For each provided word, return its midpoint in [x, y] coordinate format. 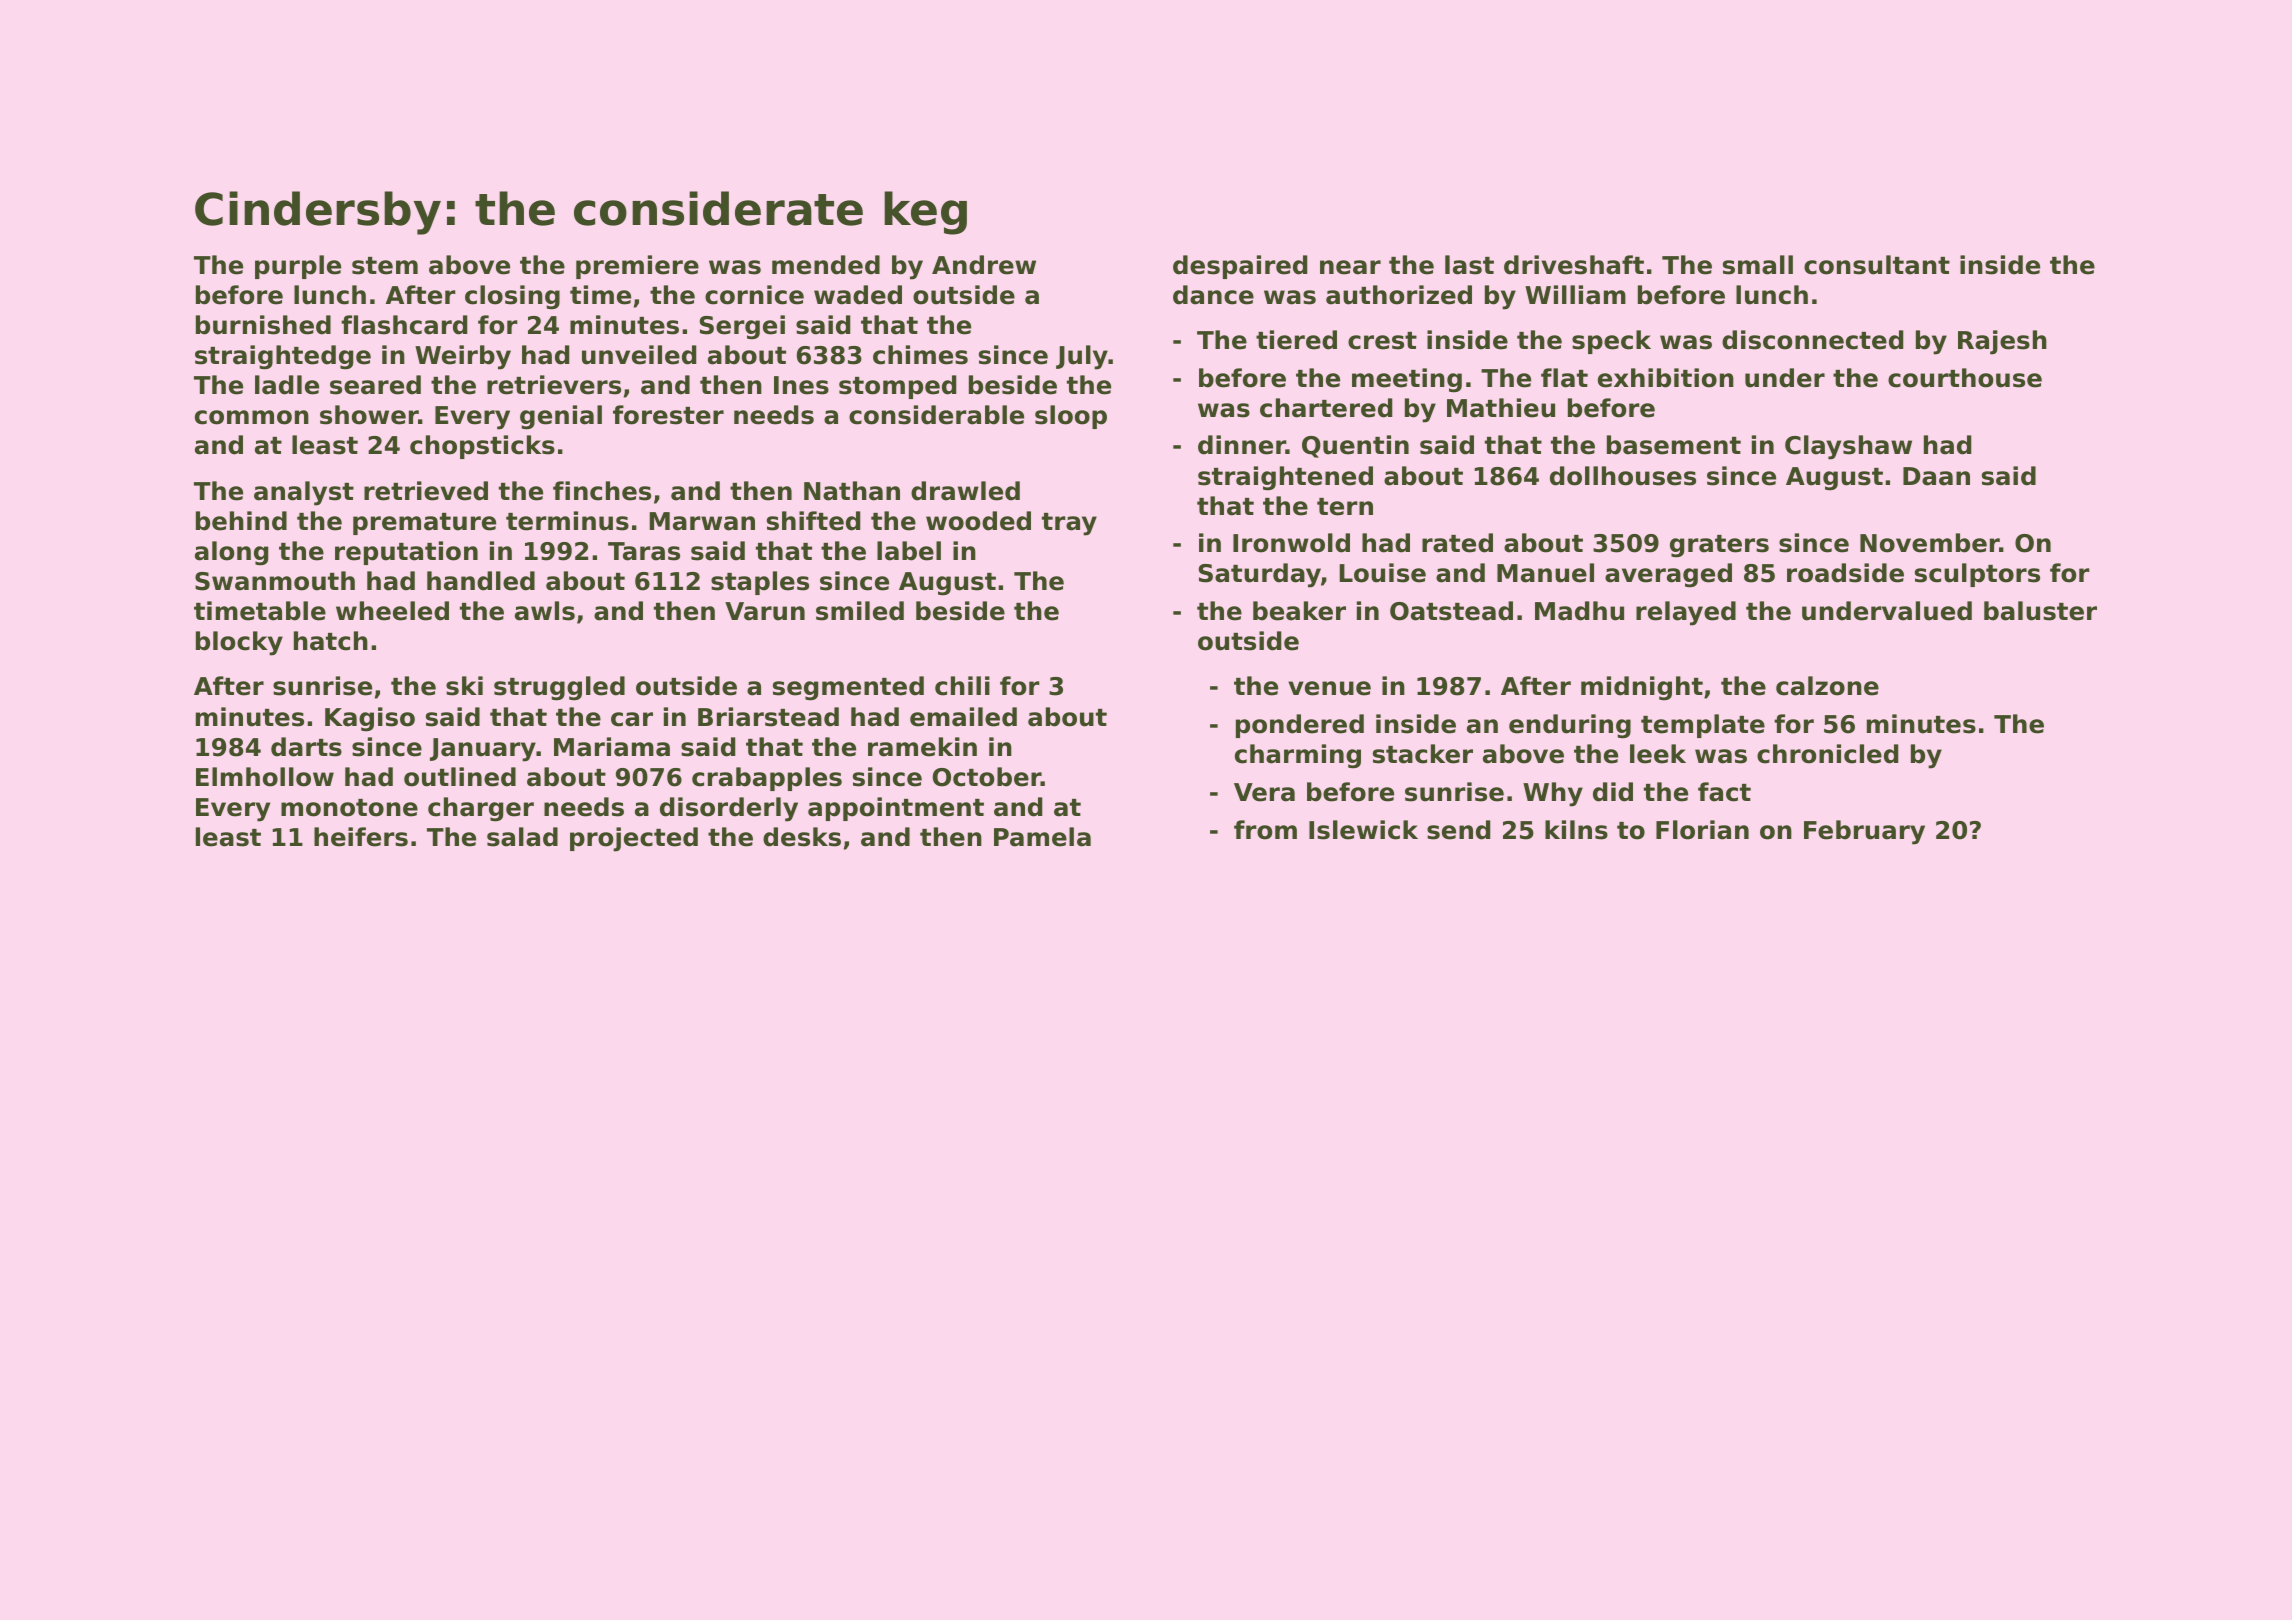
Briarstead [768, 717]
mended [826, 265]
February [1864, 832]
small [1758, 265]
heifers [361, 837]
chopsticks [482, 447]
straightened [1285, 478]
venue [1329, 688]
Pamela [1042, 837]
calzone [1827, 686]
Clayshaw [1848, 447]
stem [385, 266]
